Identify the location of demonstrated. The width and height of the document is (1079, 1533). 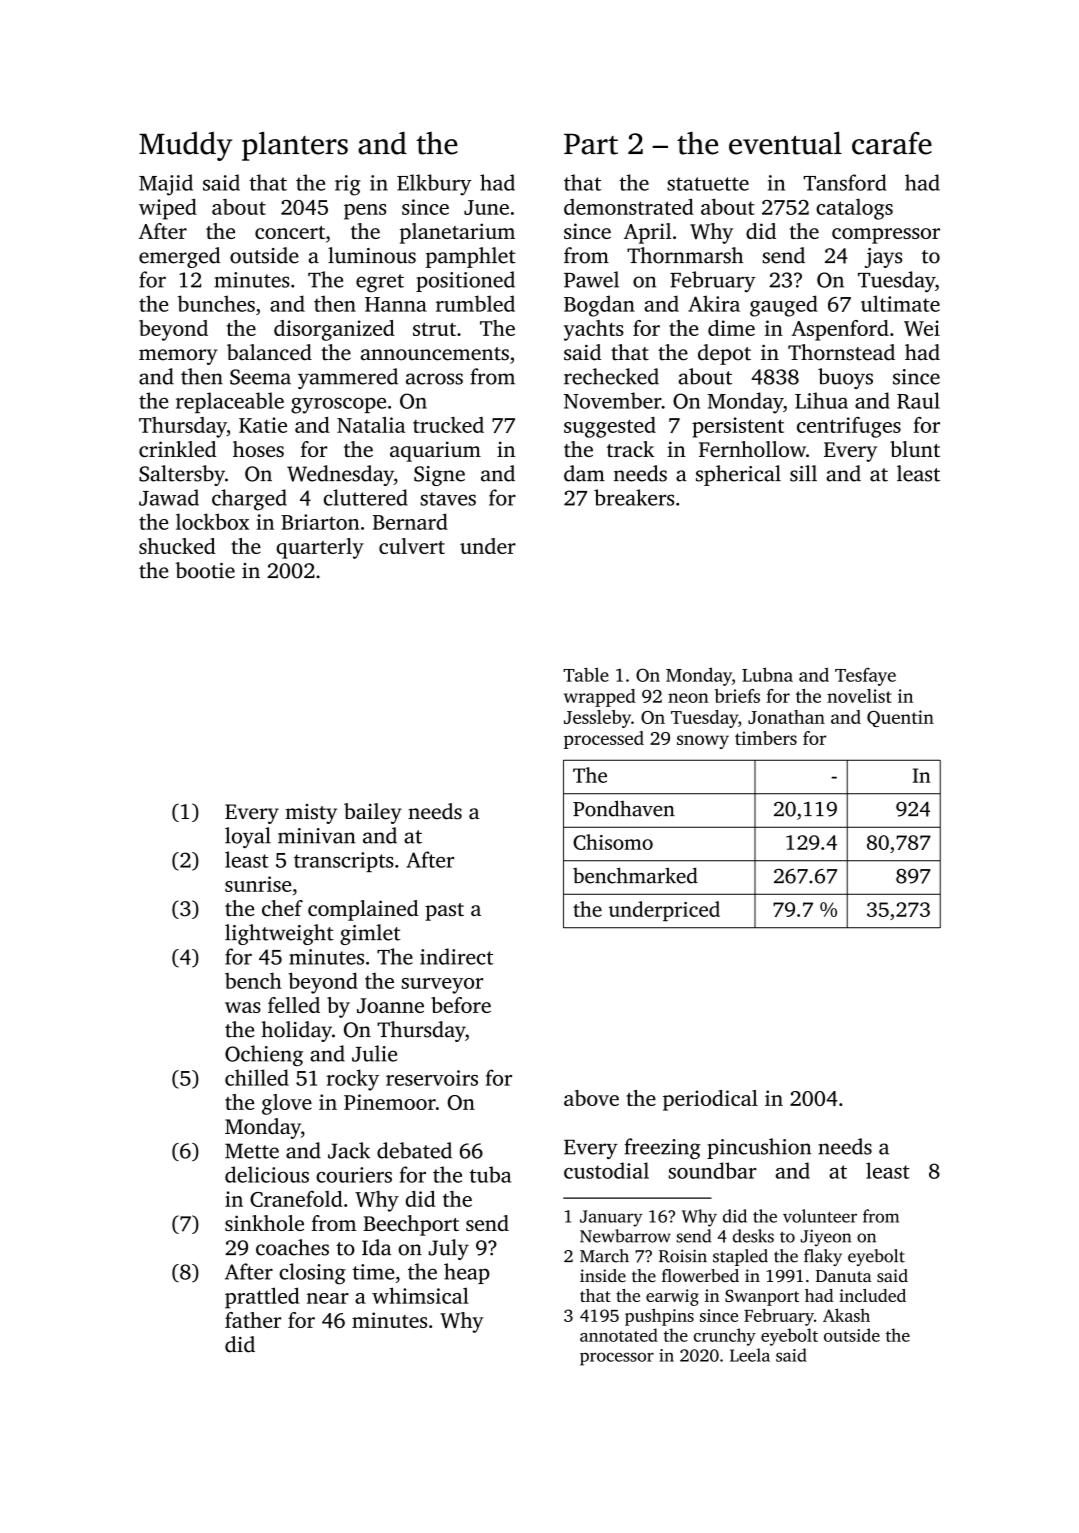
(629, 206).
